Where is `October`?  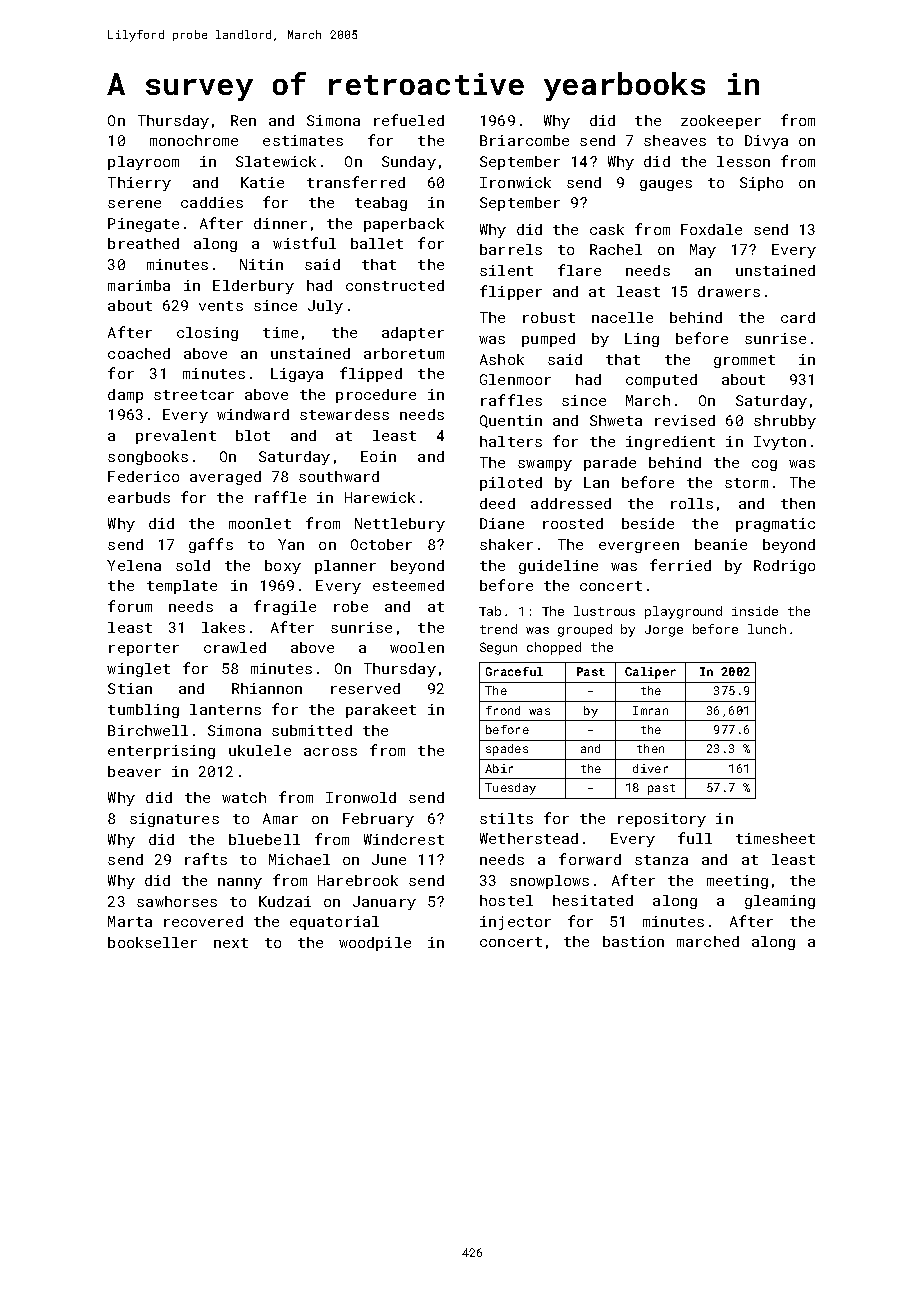
October is located at coordinates (381, 544).
